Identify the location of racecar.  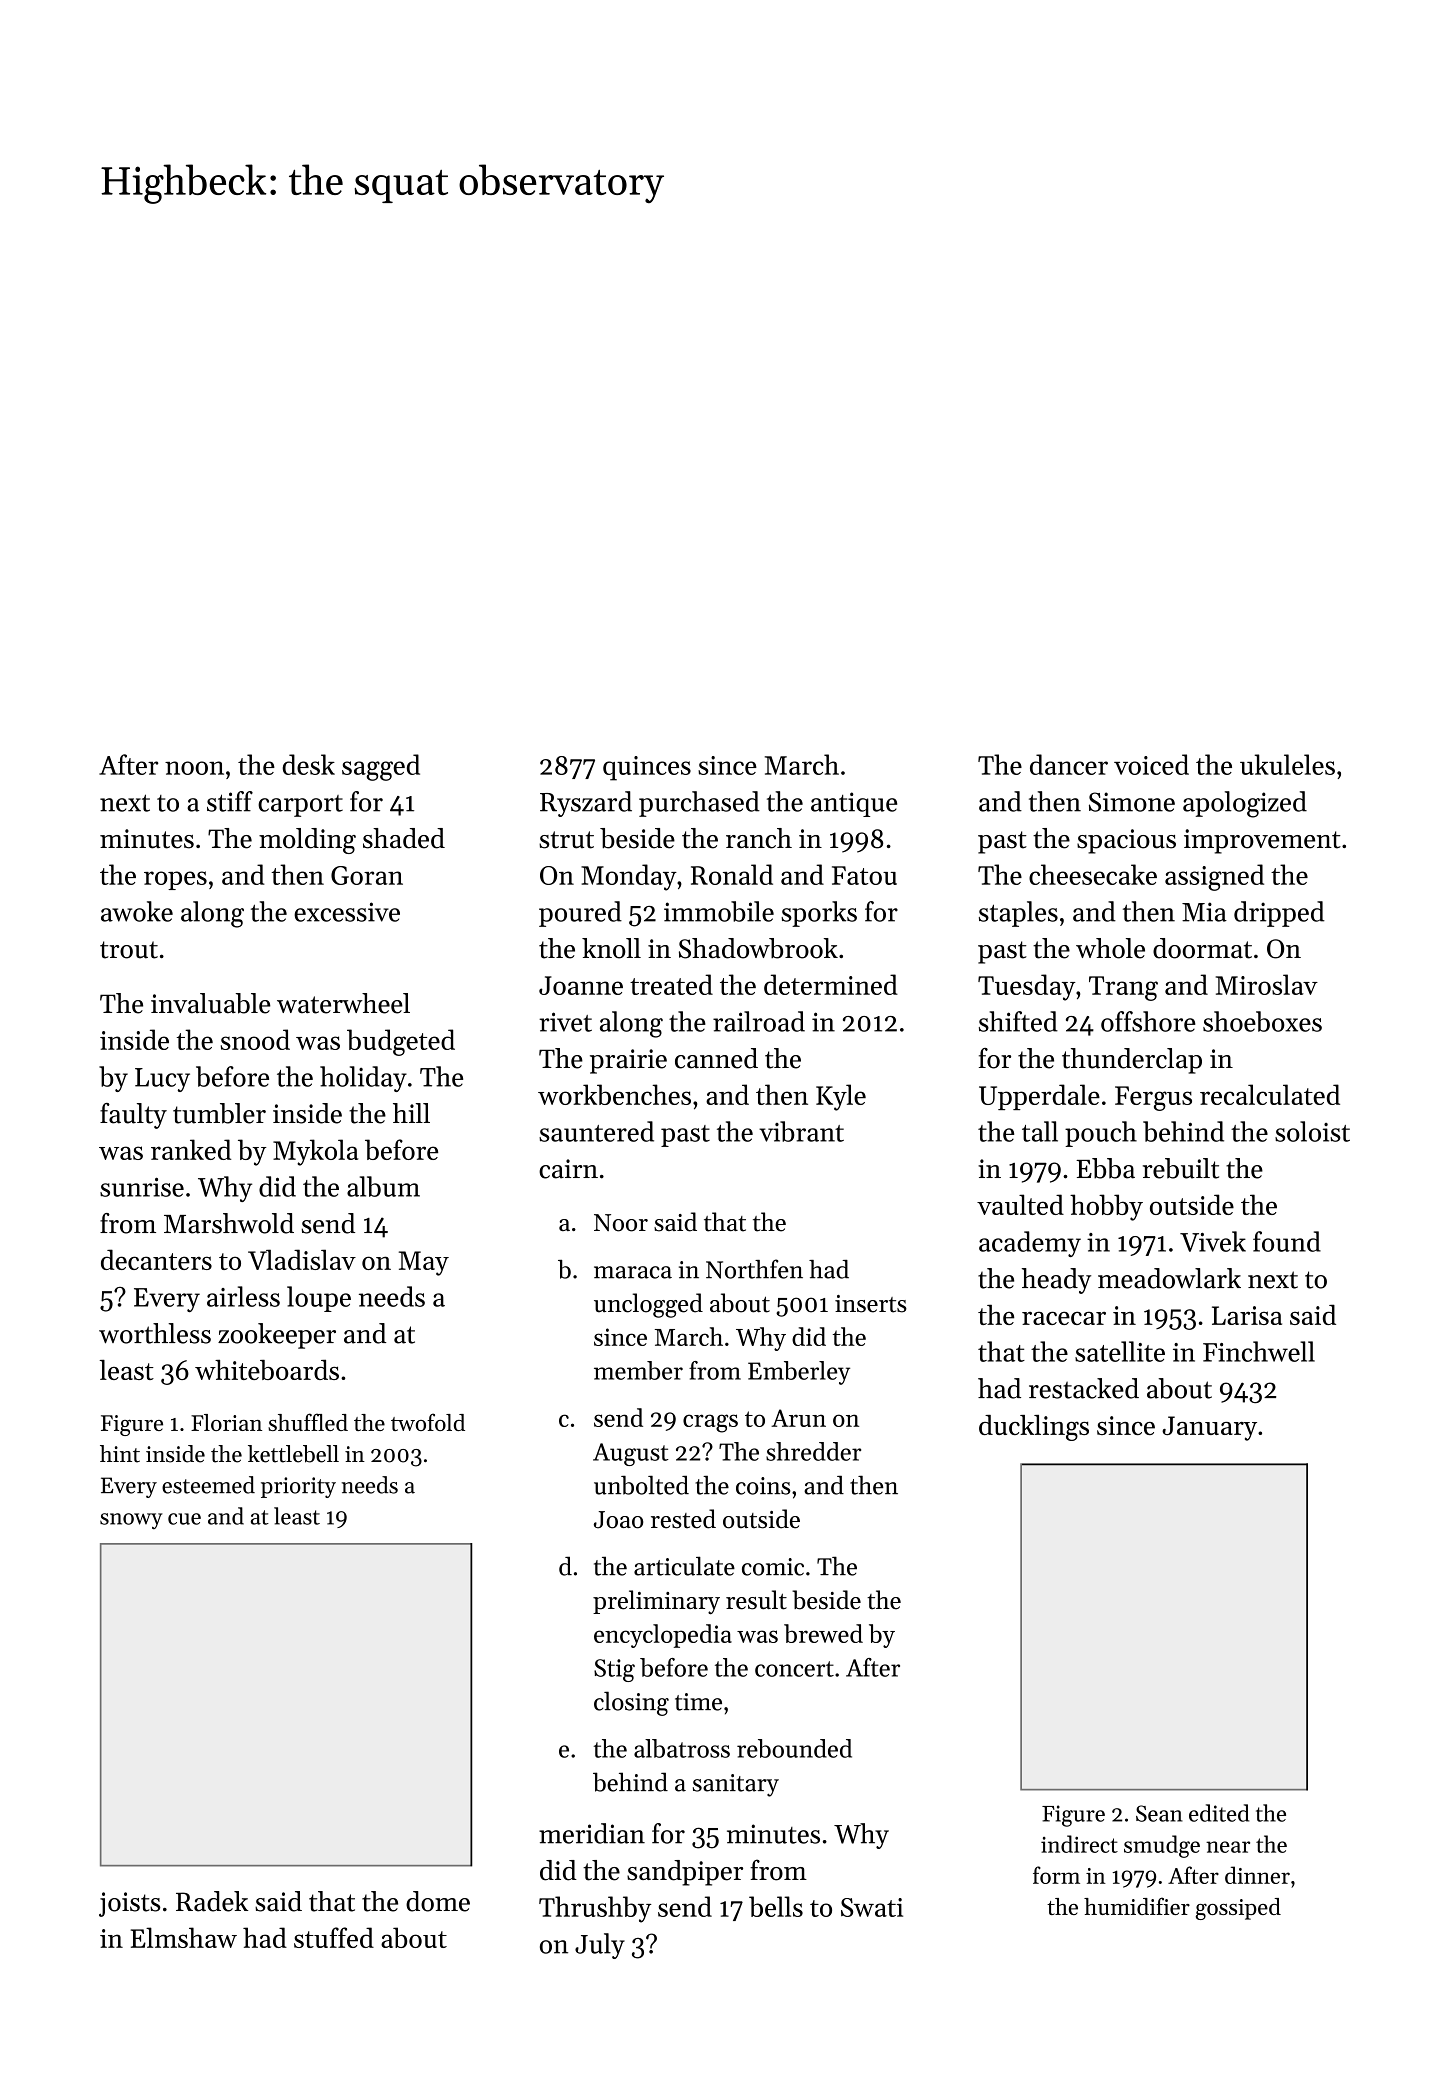
(1064, 1318).
